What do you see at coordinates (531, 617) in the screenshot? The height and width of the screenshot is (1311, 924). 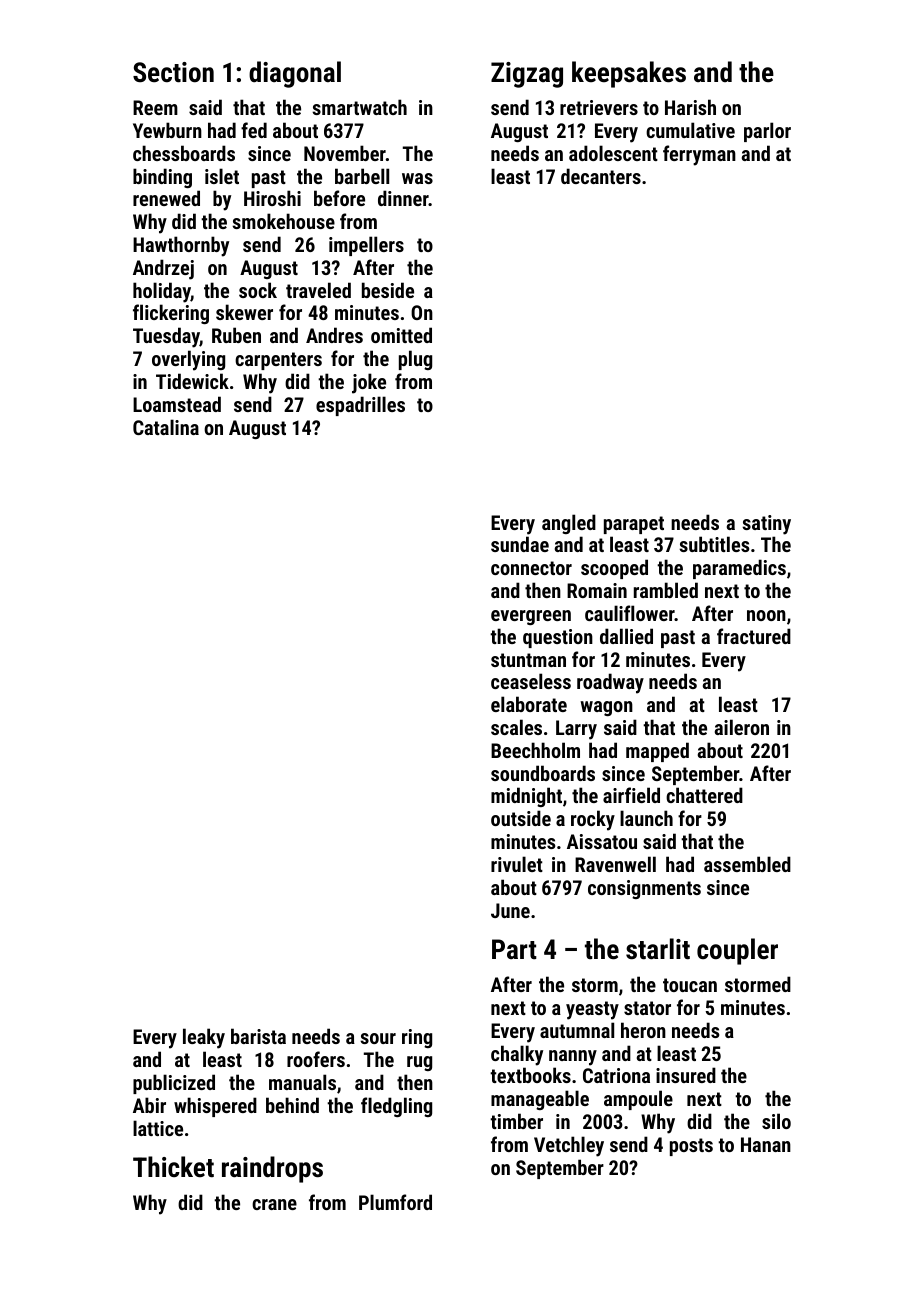 I see `evergreen` at bounding box center [531, 617].
